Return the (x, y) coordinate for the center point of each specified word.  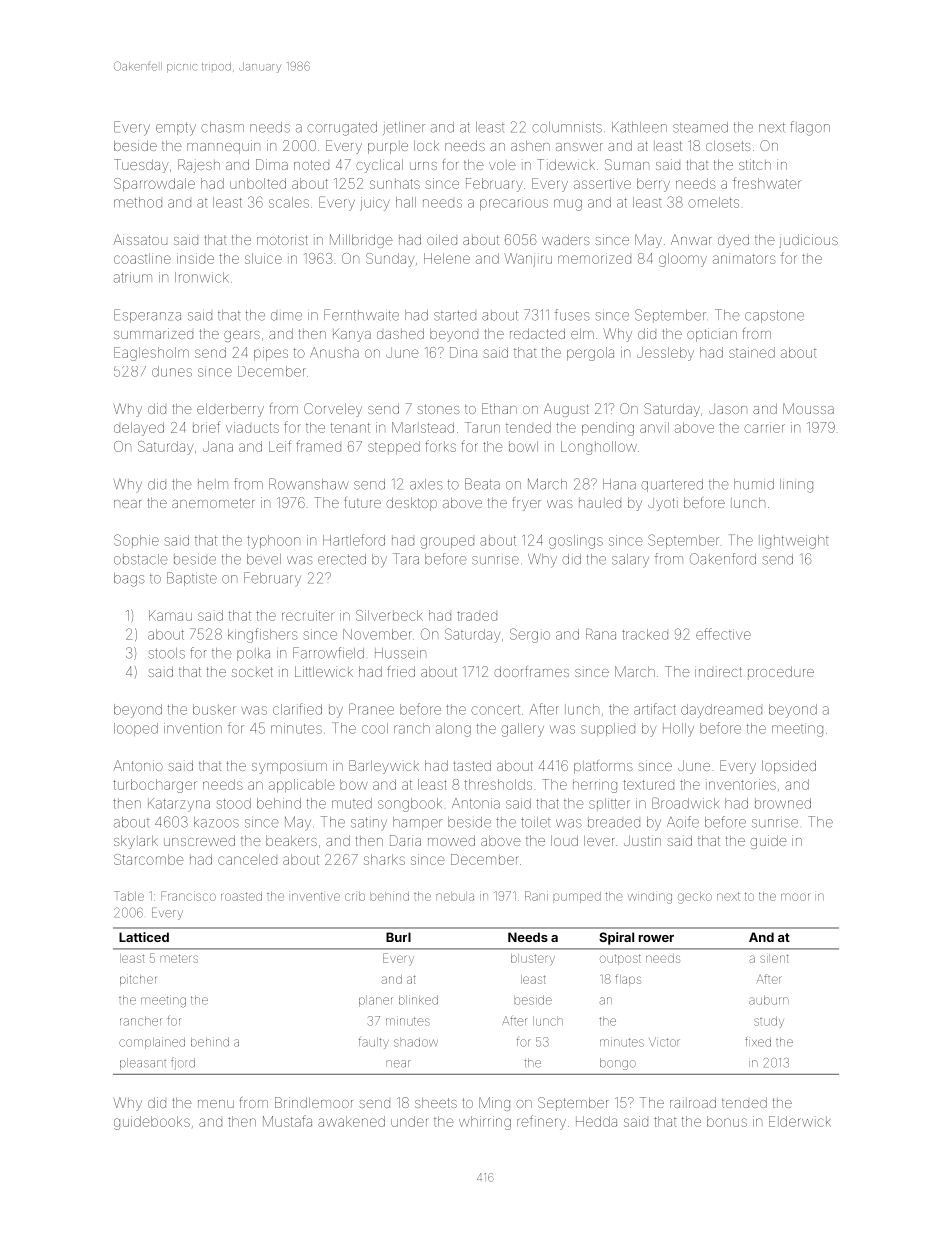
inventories (741, 784)
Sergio (530, 635)
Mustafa (287, 1121)
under (410, 1121)
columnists (567, 127)
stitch (755, 164)
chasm (222, 127)
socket (252, 672)
